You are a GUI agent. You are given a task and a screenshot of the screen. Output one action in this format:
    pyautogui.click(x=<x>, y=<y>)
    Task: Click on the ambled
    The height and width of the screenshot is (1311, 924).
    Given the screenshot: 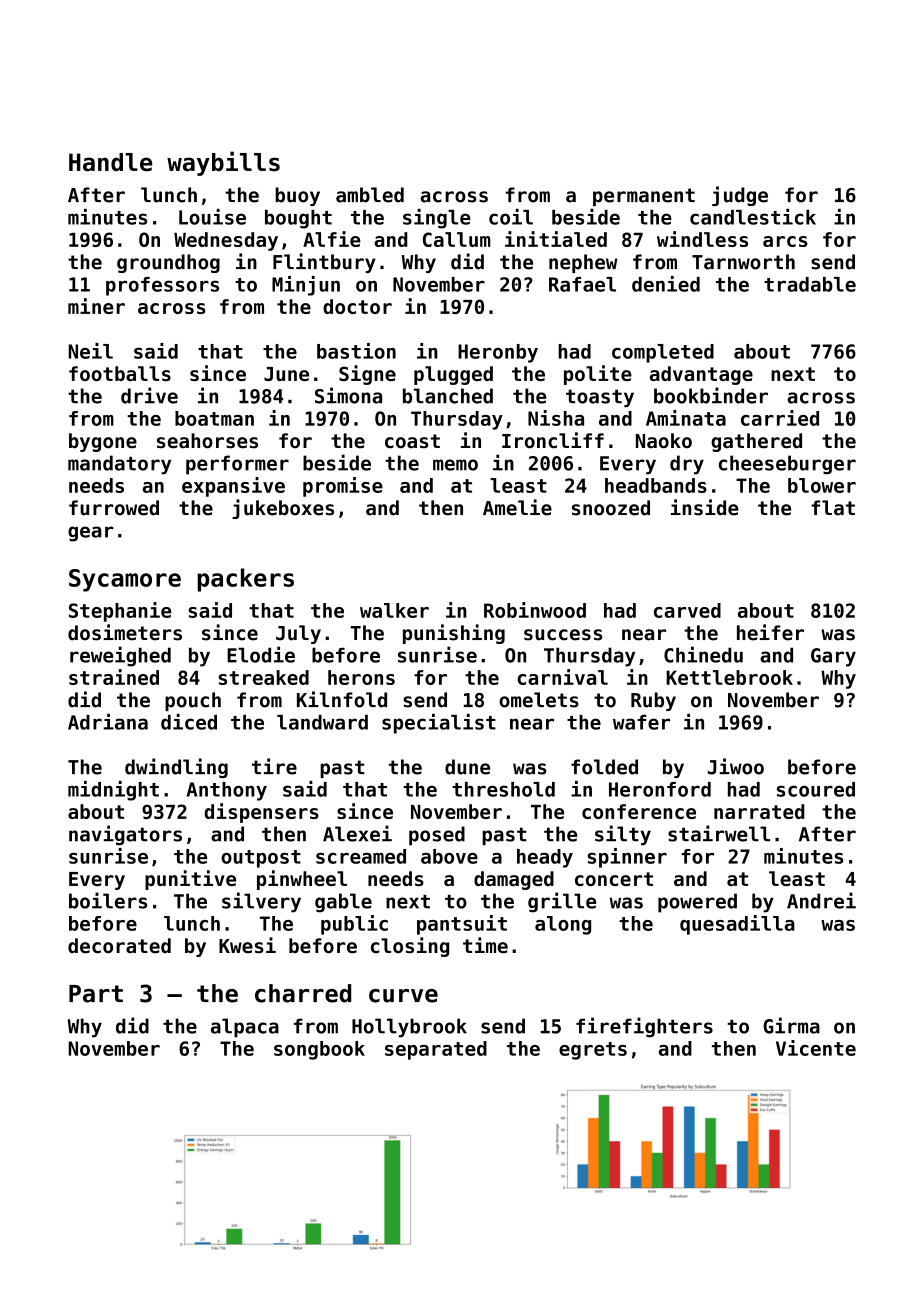 What is the action you would take?
    pyautogui.click(x=370, y=195)
